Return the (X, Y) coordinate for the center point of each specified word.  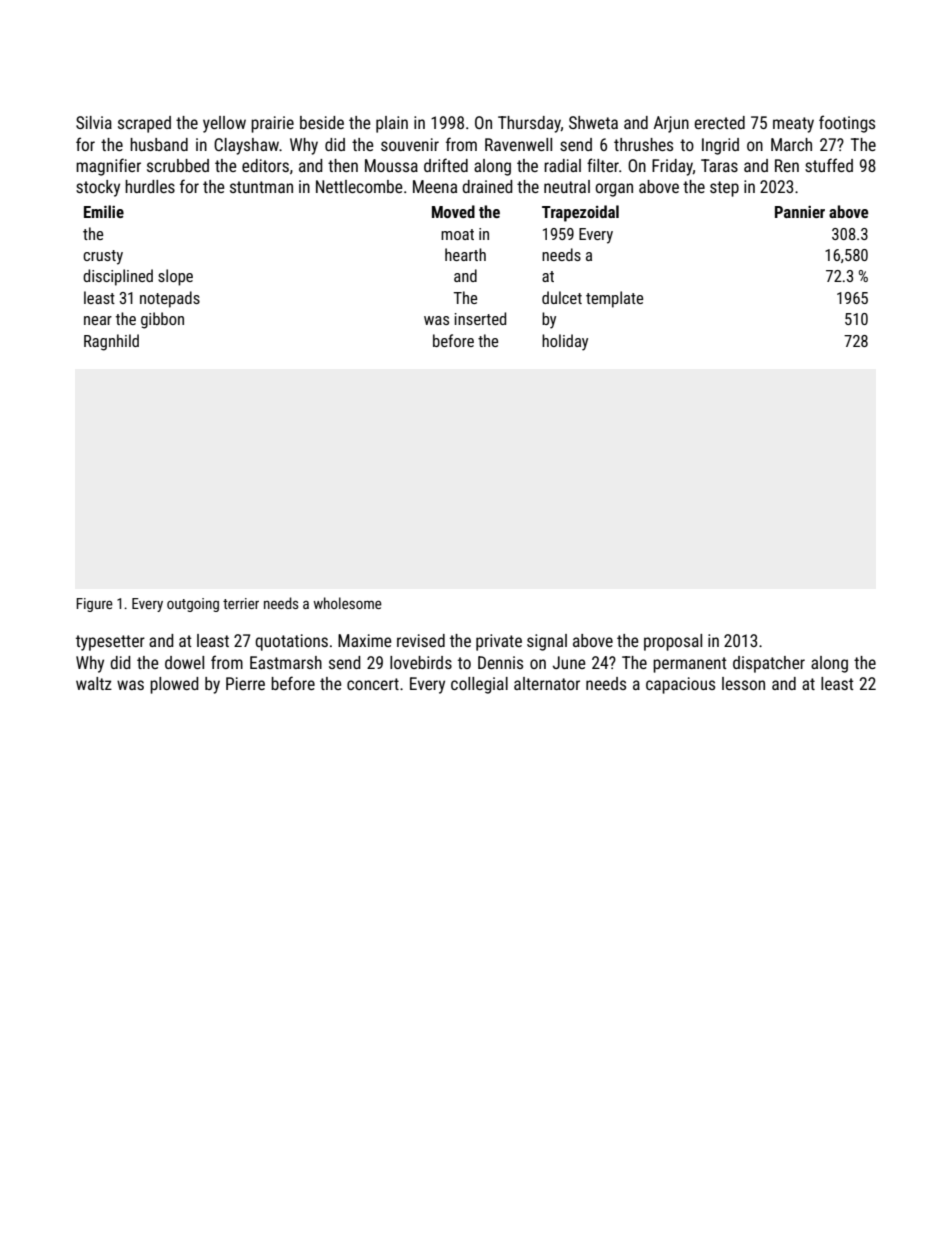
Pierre (245, 683)
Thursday (529, 124)
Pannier (800, 212)
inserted (480, 318)
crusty (103, 257)
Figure (94, 605)
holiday (565, 342)
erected (719, 122)
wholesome (348, 603)
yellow (224, 124)
